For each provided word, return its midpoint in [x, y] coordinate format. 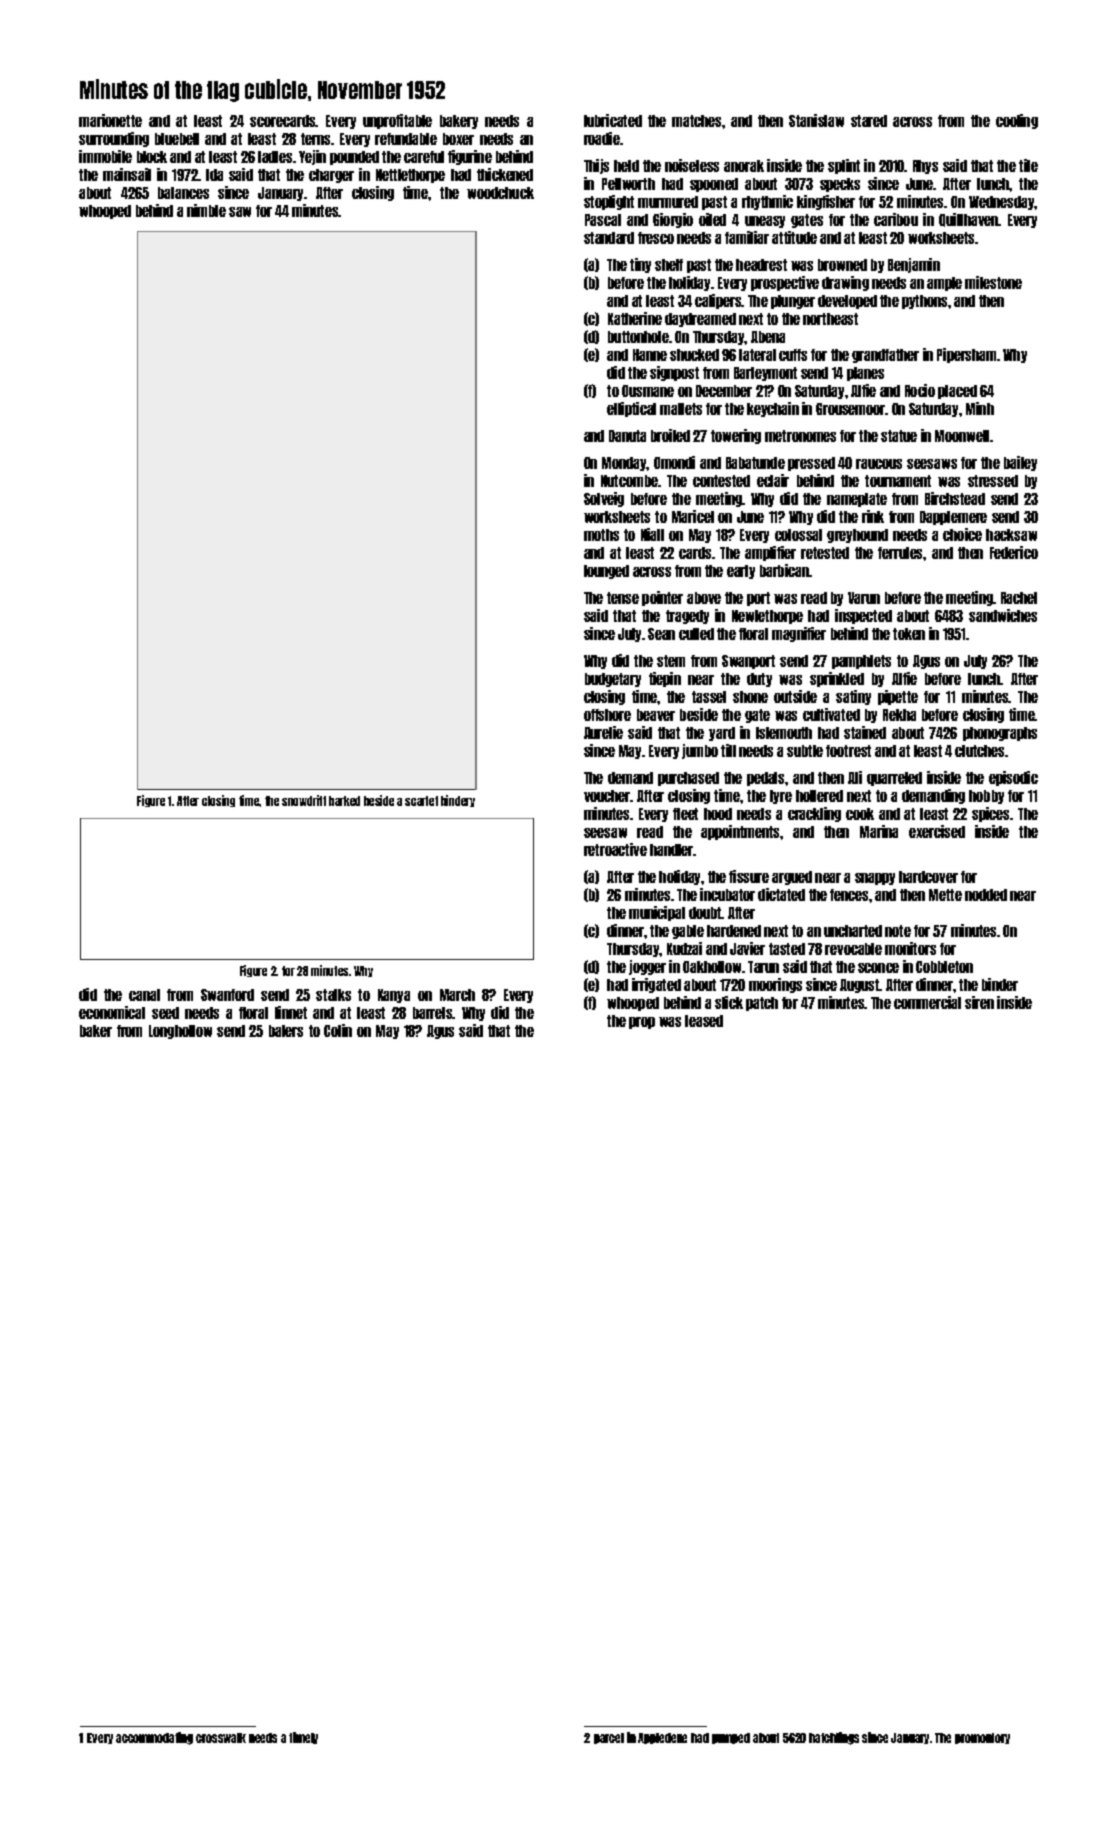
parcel [609, 1738]
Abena [768, 337]
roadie [602, 138]
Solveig [604, 499]
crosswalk [221, 1738]
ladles [275, 157]
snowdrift [304, 800]
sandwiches [1003, 615]
